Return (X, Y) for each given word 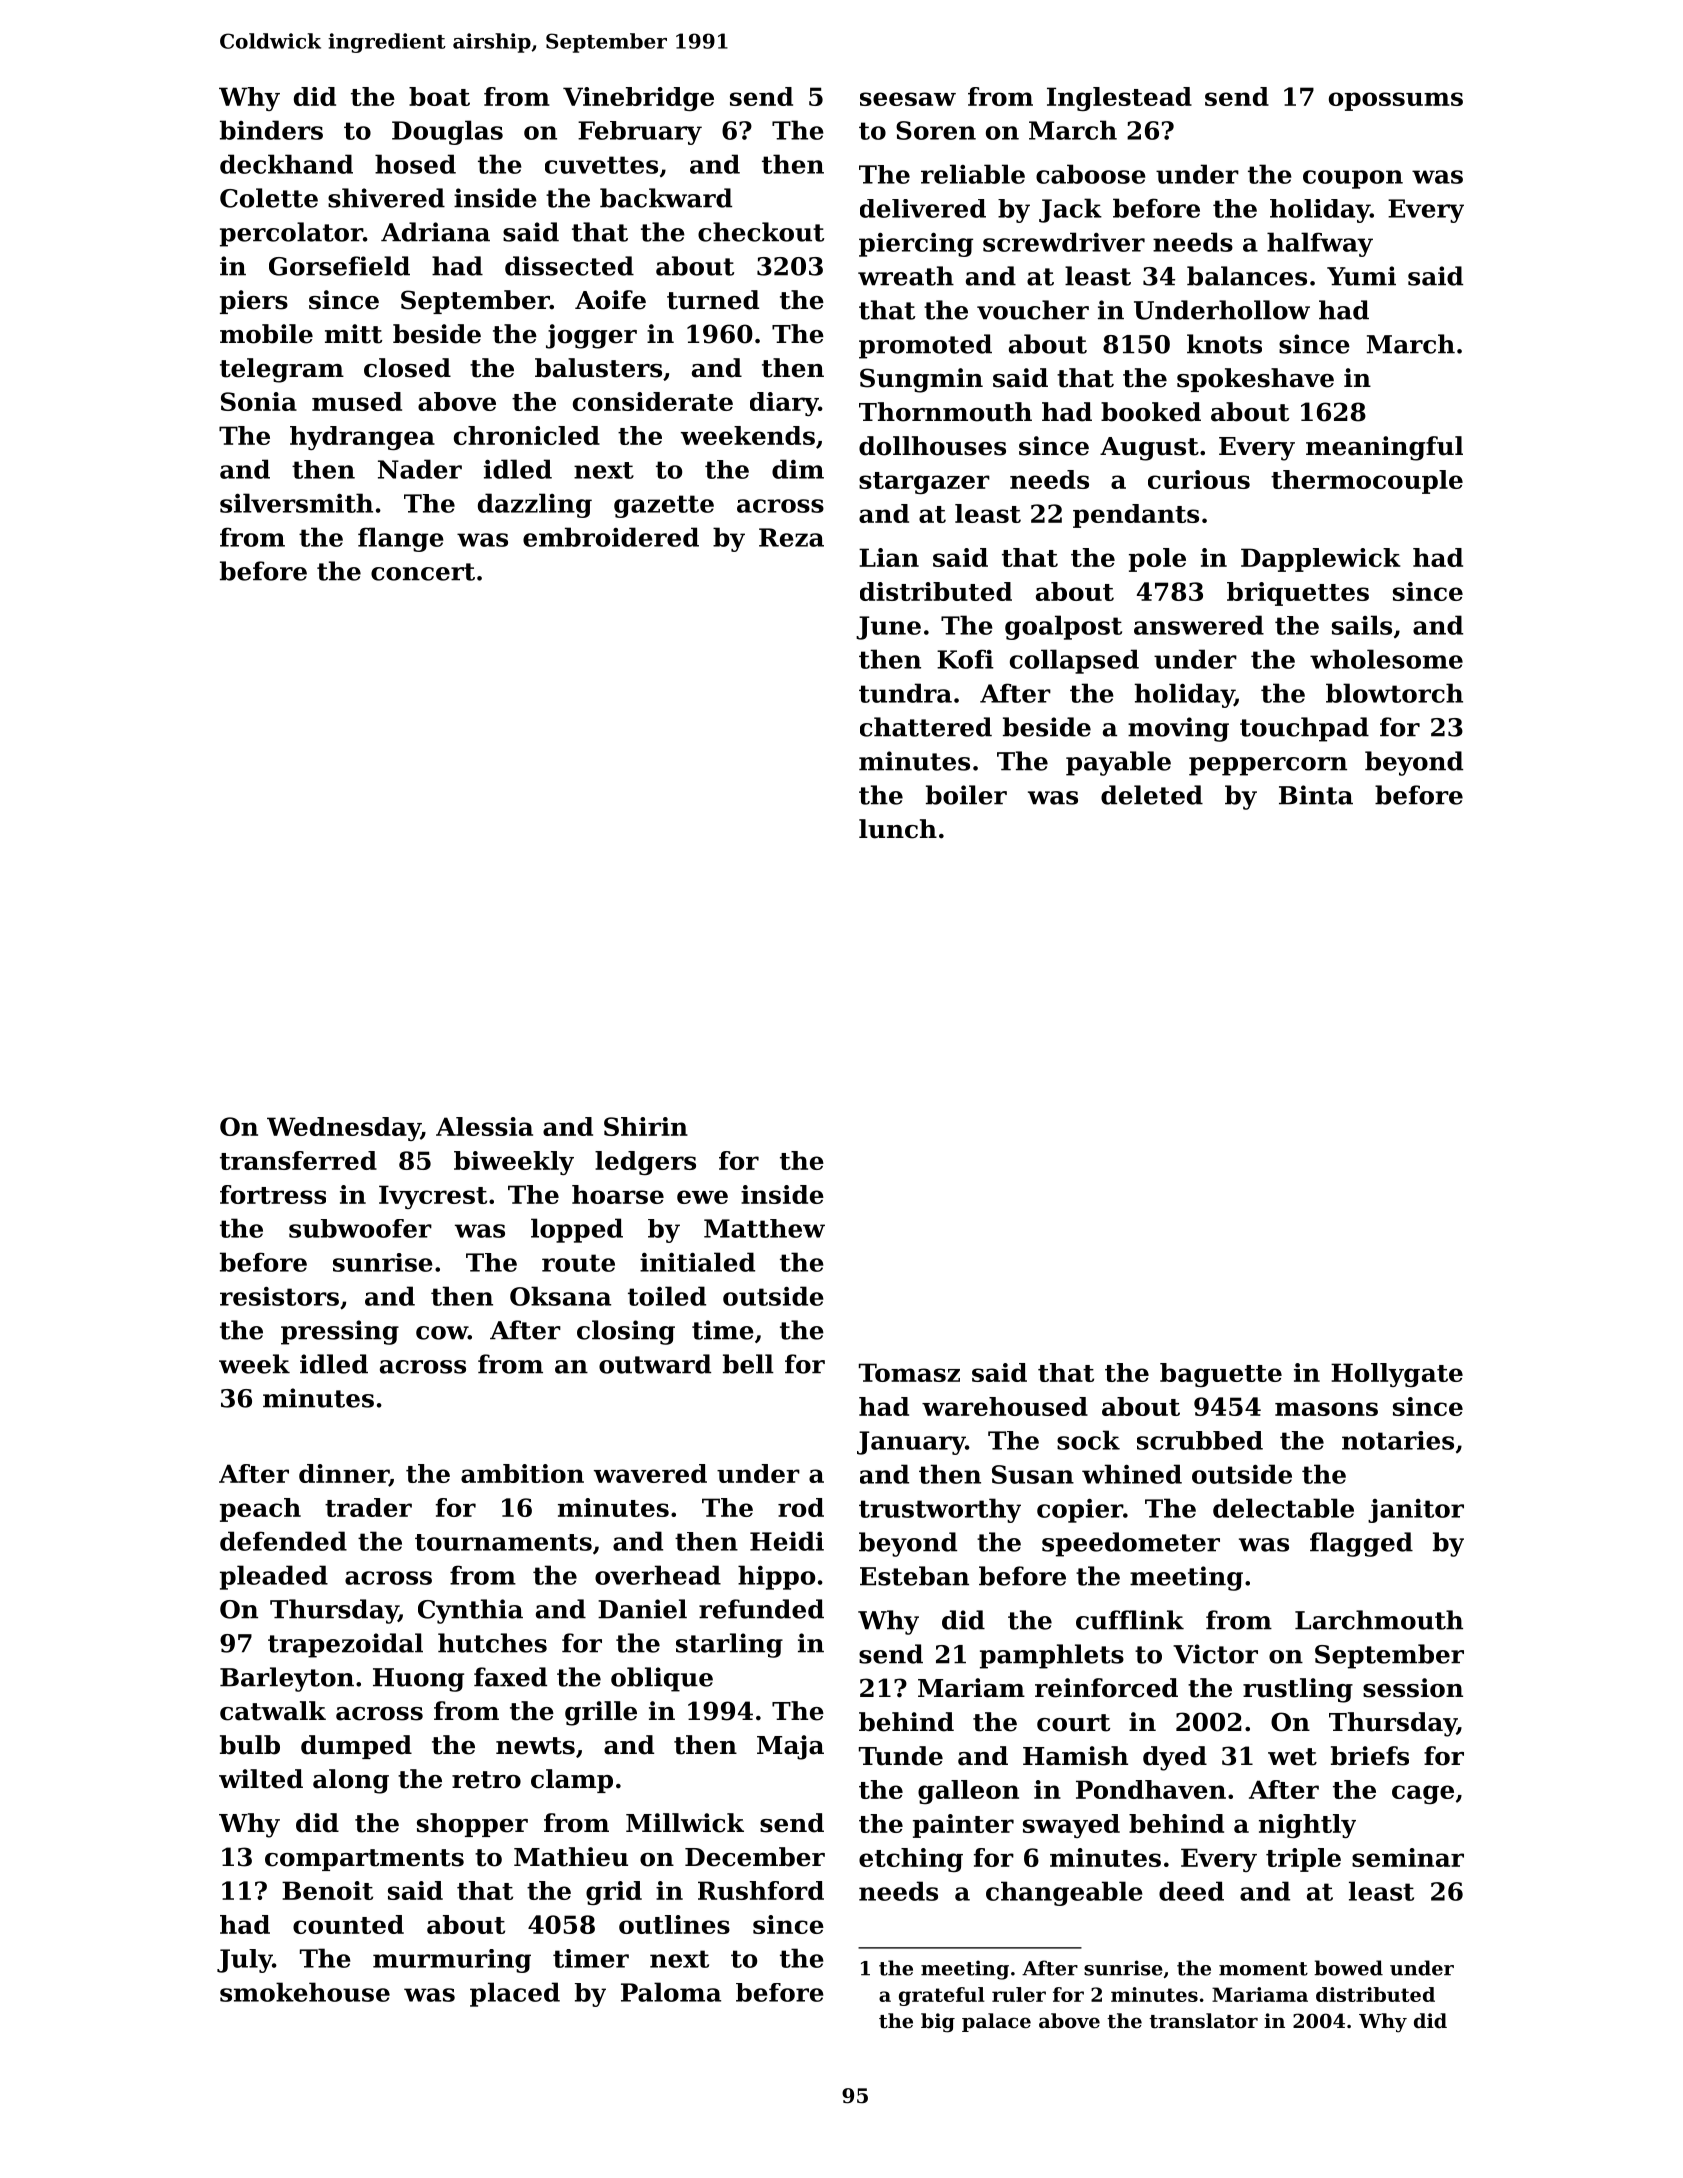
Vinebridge (638, 99)
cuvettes (601, 165)
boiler (966, 795)
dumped (356, 1747)
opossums (1396, 101)
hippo (776, 1577)
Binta (1316, 795)
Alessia (484, 1126)
